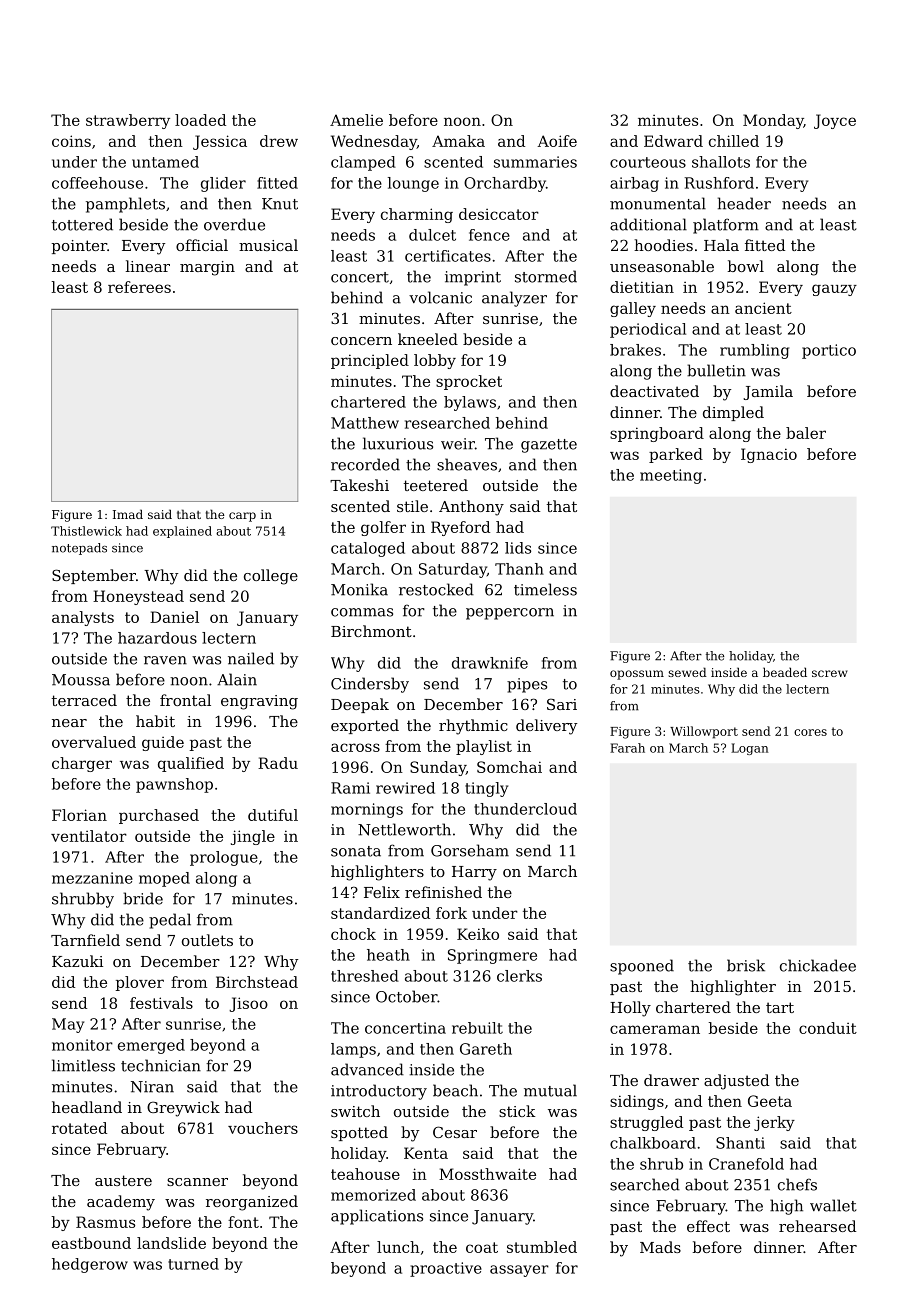  Describe the element at coordinates (193, 1264) in the screenshot. I see `turned` at that location.
